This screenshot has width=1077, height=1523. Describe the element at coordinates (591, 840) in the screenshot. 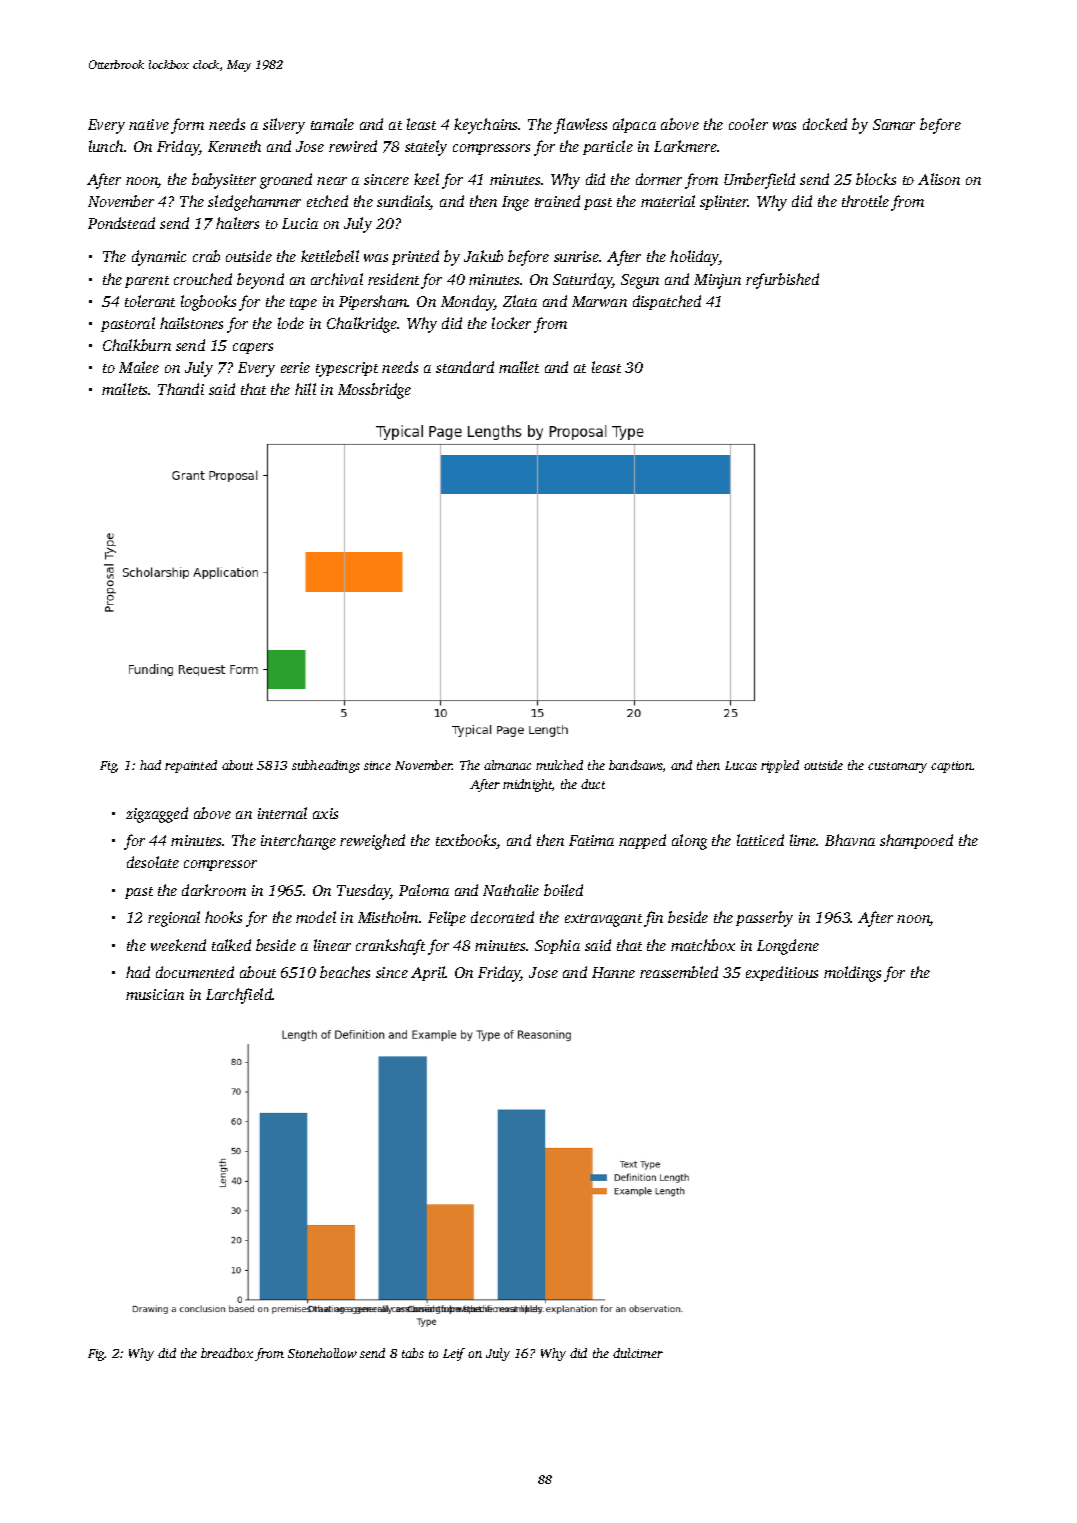

I see `Fatima` at that location.
